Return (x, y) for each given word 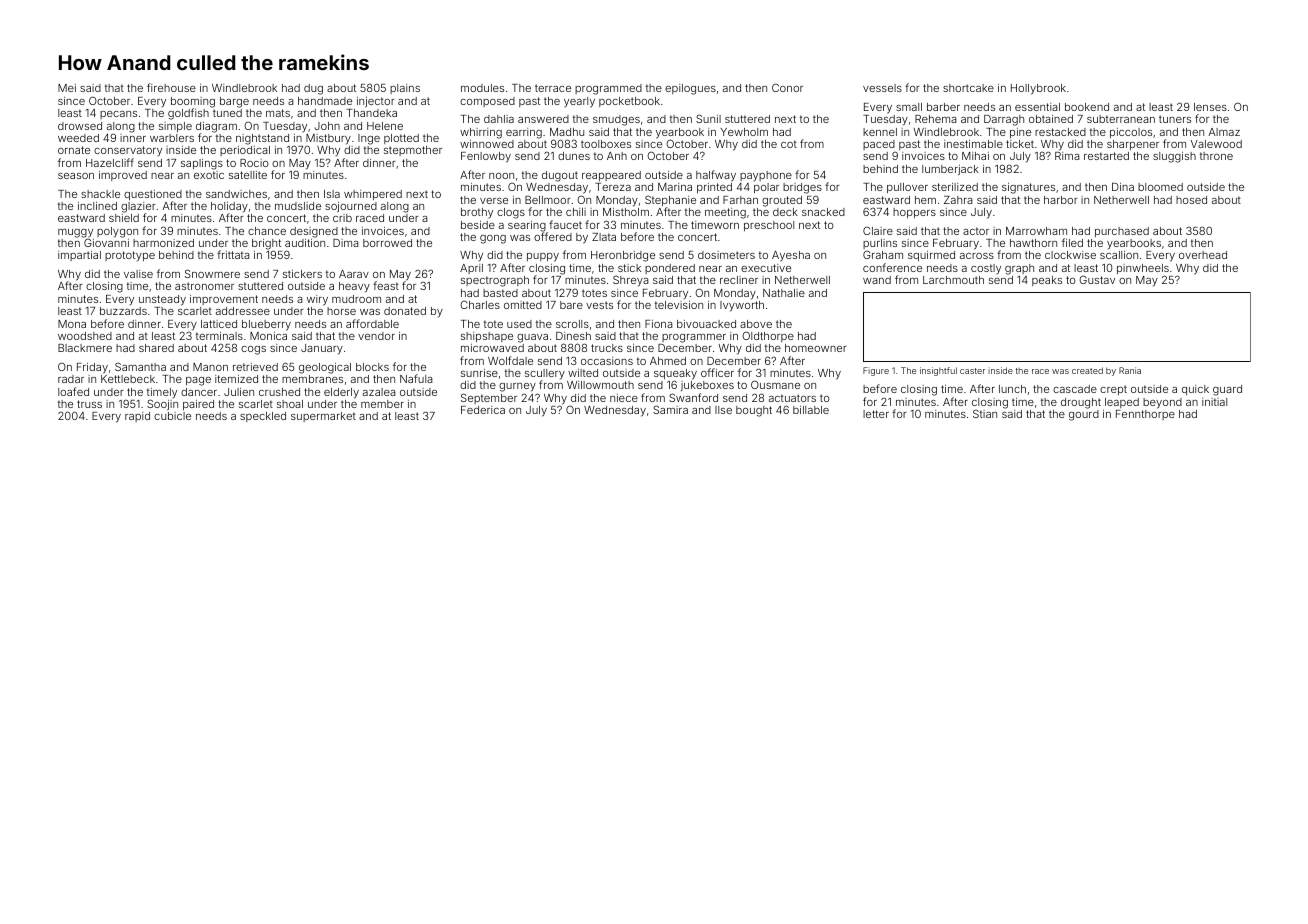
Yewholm (744, 132)
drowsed (80, 126)
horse (341, 311)
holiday (229, 208)
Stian (985, 413)
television (679, 305)
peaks (1047, 281)
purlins (880, 244)
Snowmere (212, 273)
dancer (199, 392)
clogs (511, 213)
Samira (670, 409)
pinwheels (1143, 270)
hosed (1191, 200)
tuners (1175, 119)
